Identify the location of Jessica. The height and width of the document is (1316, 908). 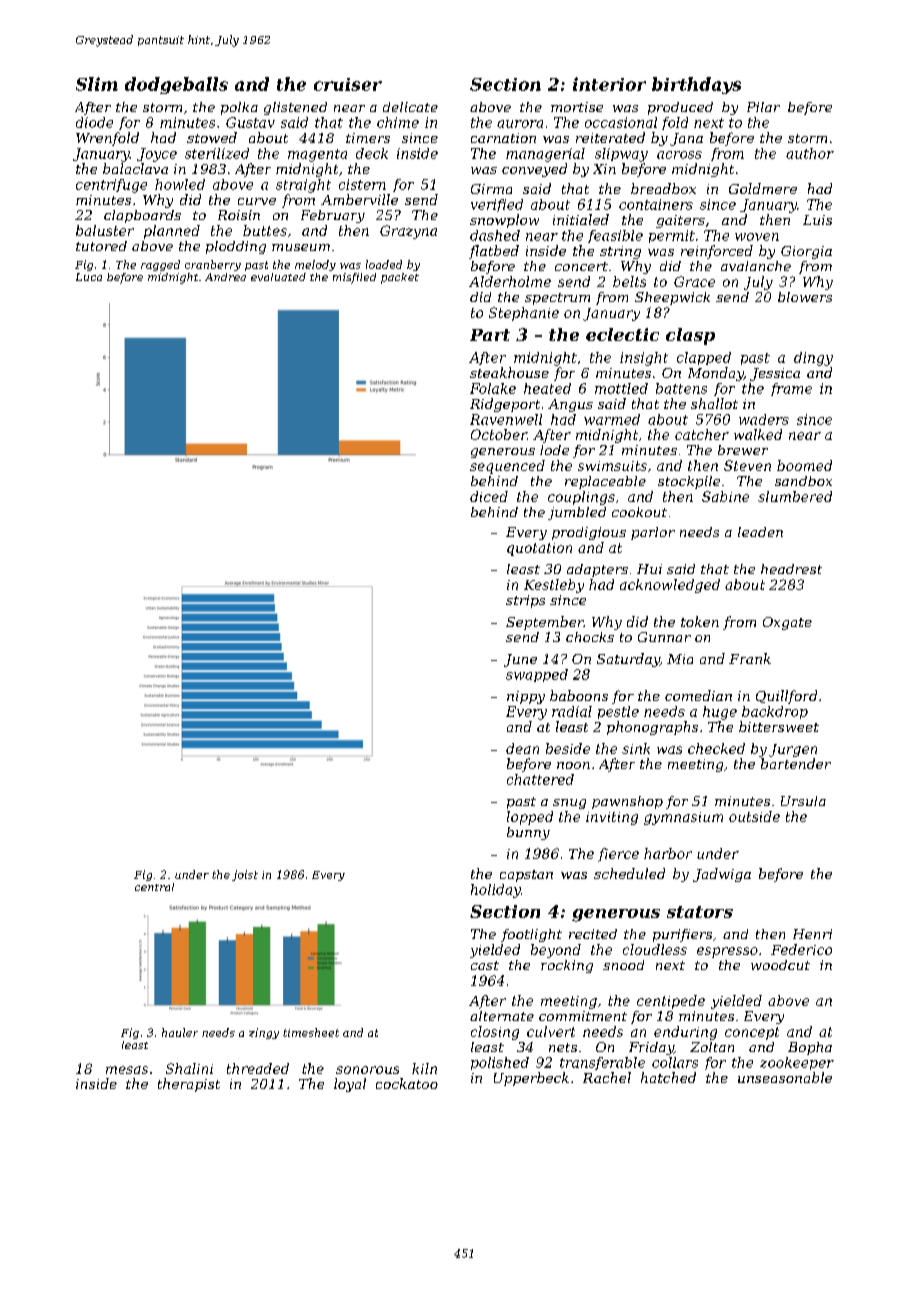
(775, 374).
